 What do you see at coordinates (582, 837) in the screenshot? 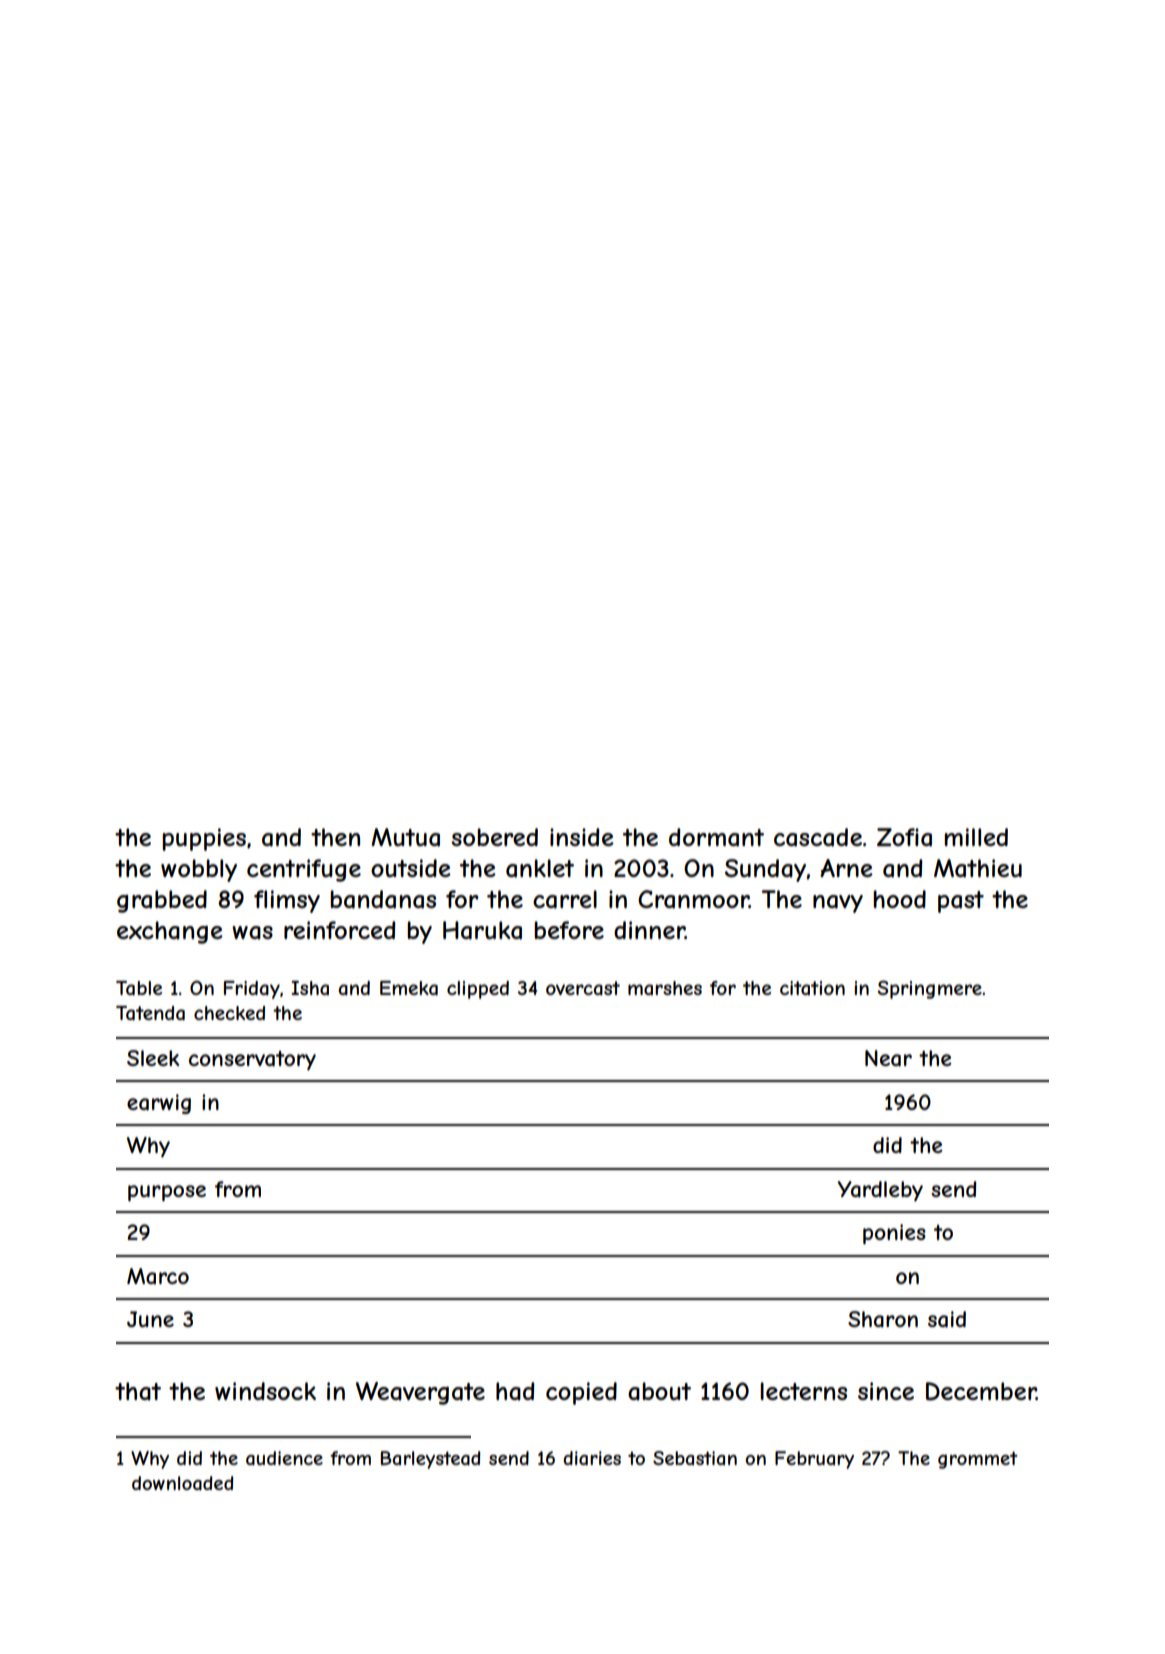
I see `inside` at bounding box center [582, 837].
